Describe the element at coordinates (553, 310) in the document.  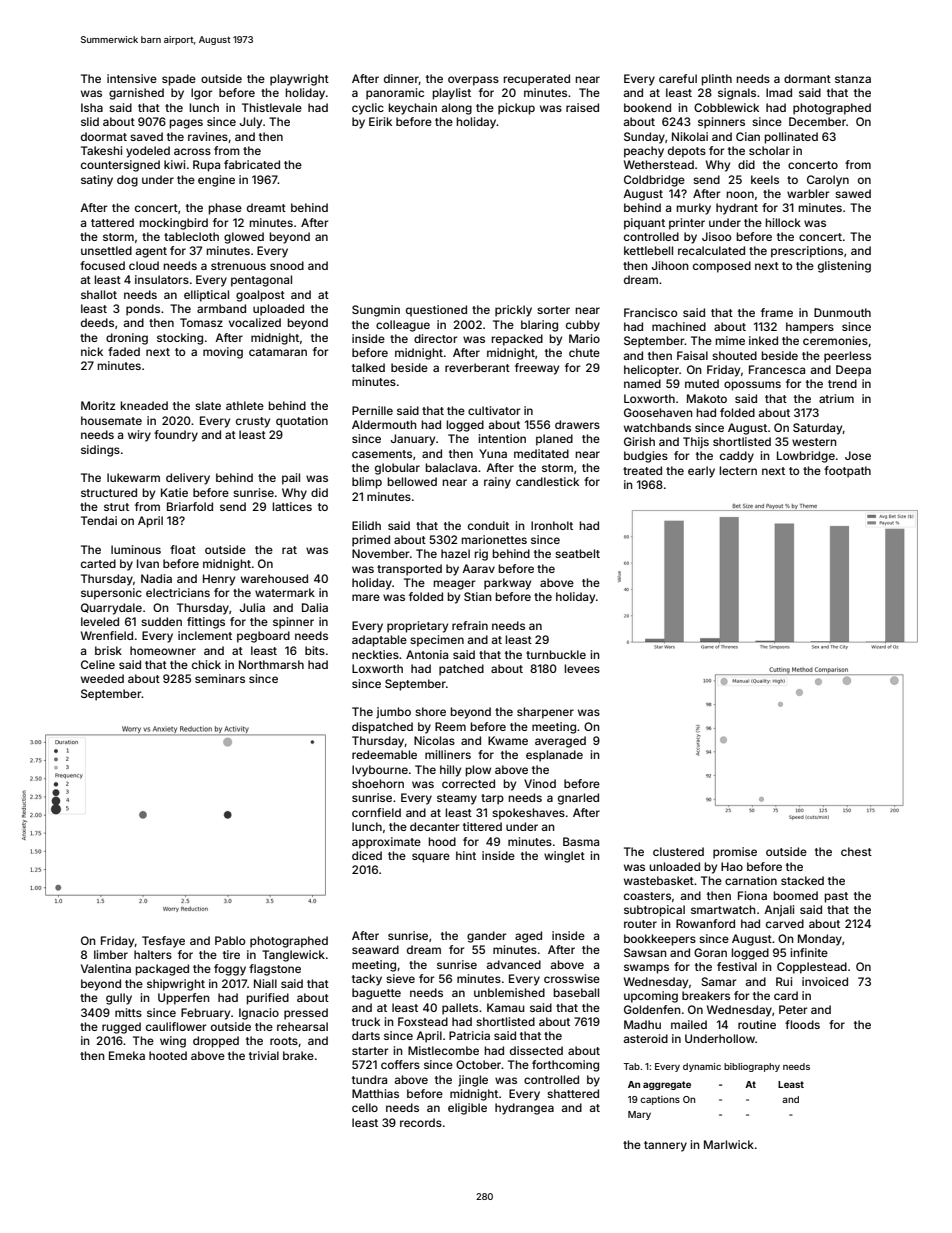
I see `sorter` at that location.
